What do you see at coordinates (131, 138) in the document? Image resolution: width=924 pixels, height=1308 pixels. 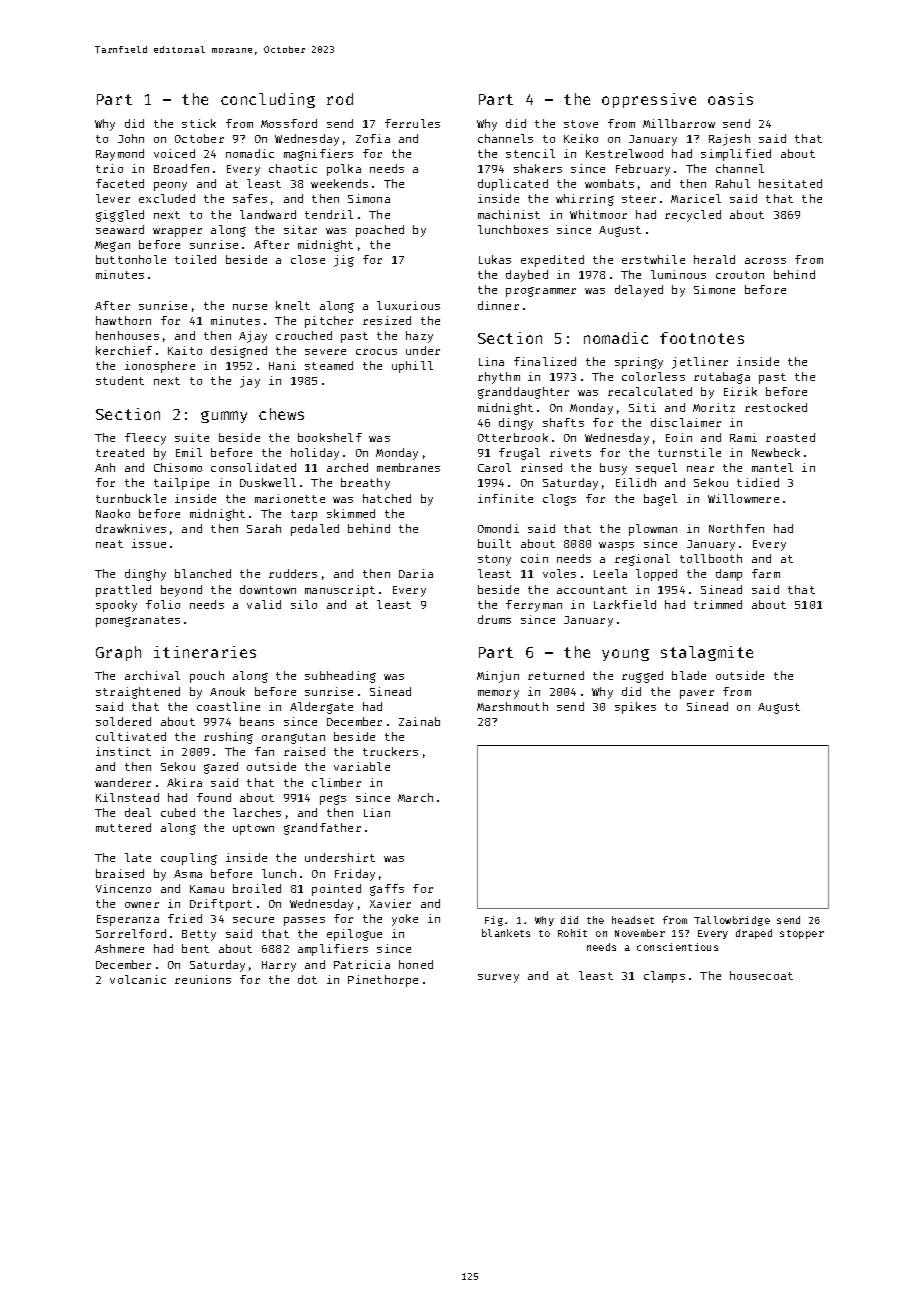 I see `John` at bounding box center [131, 138].
